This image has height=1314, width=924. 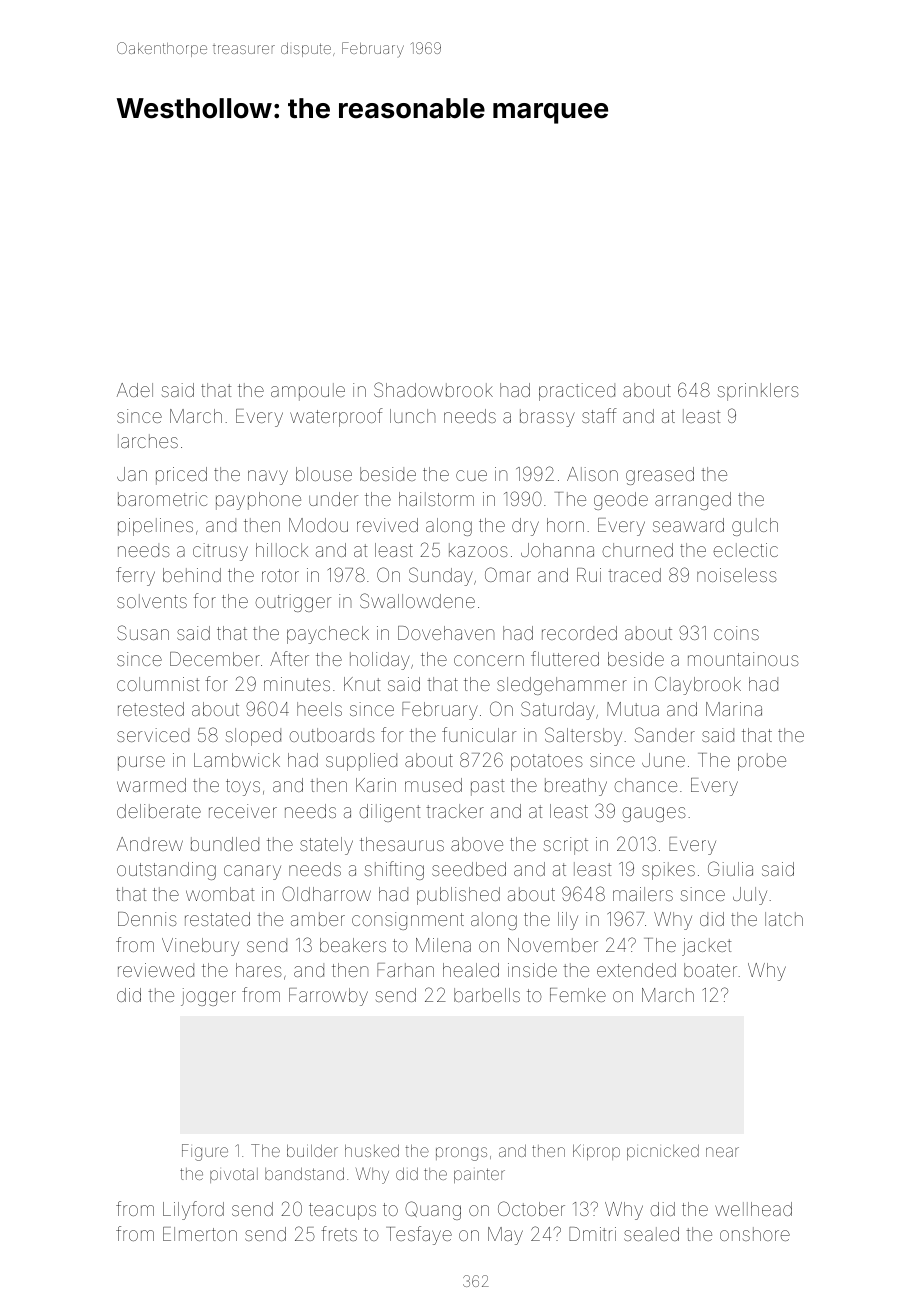 What do you see at coordinates (200, 1234) in the image?
I see `Elmerton` at bounding box center [200, 1234].
